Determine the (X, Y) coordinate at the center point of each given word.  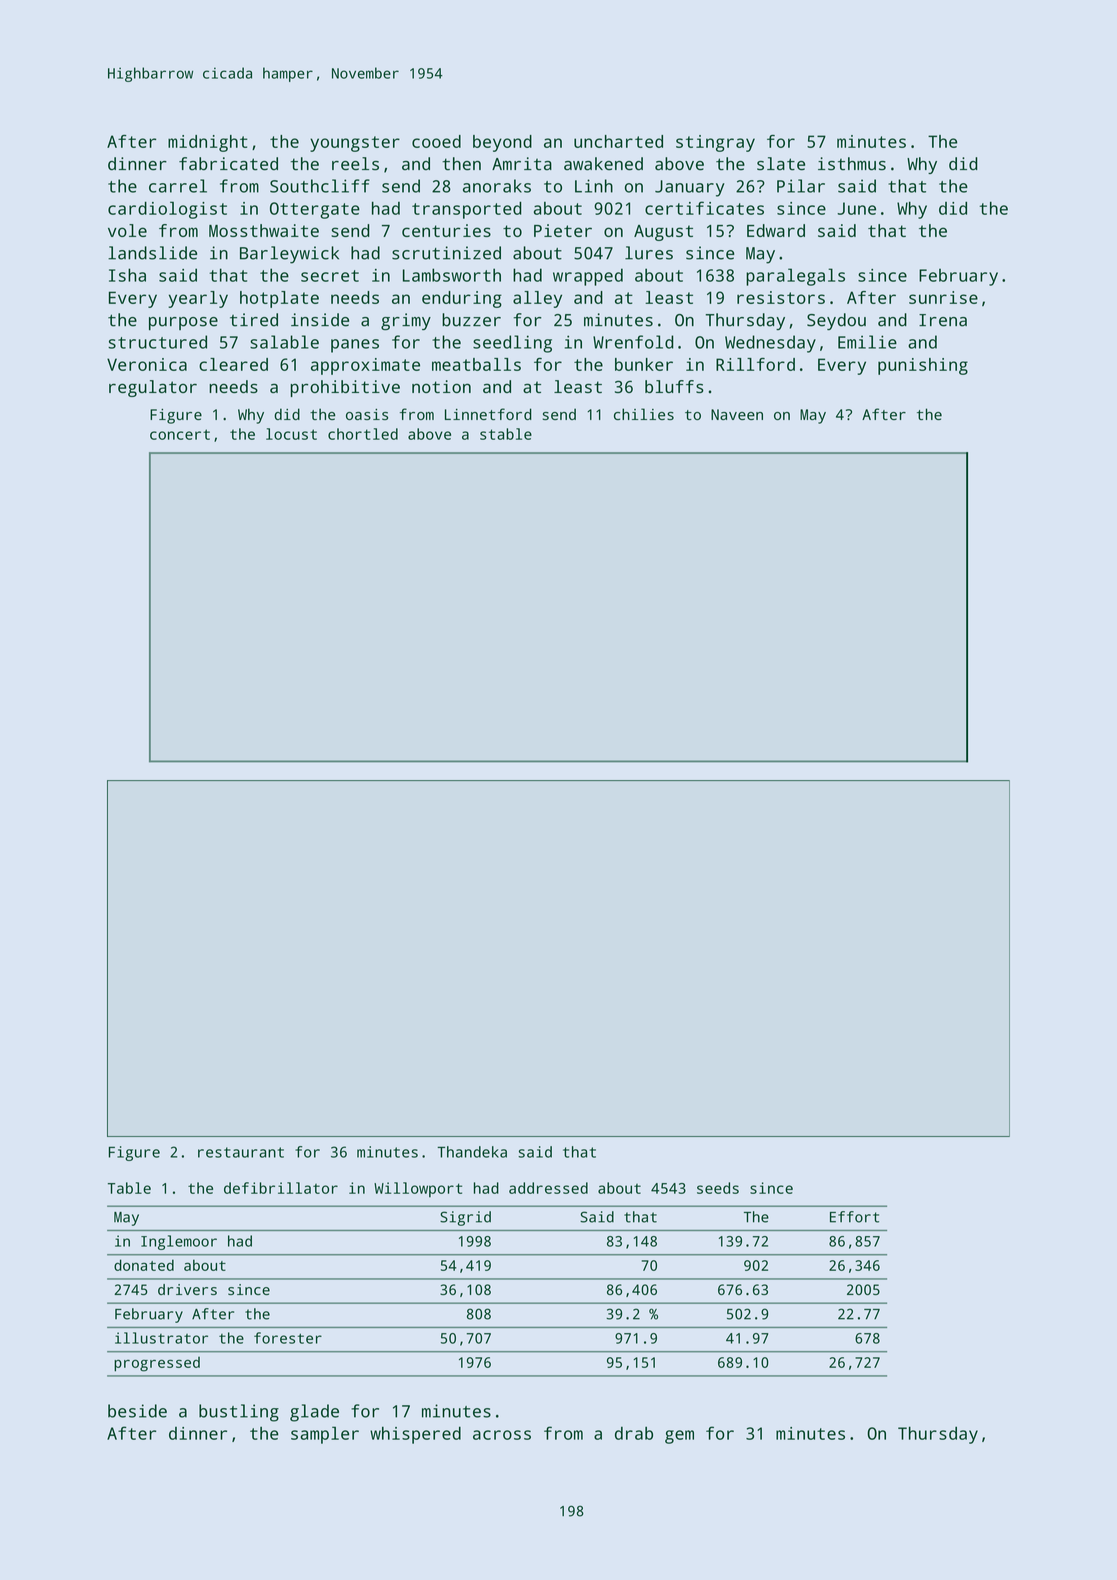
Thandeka (472, 1152)
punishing (923, 366)
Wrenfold (633, 342)
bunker (644, 364)
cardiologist (167, 210)
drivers (187, 1289)
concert (180, 434)
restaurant (241, 1152)
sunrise (943, 297)
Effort (854, 1217)
